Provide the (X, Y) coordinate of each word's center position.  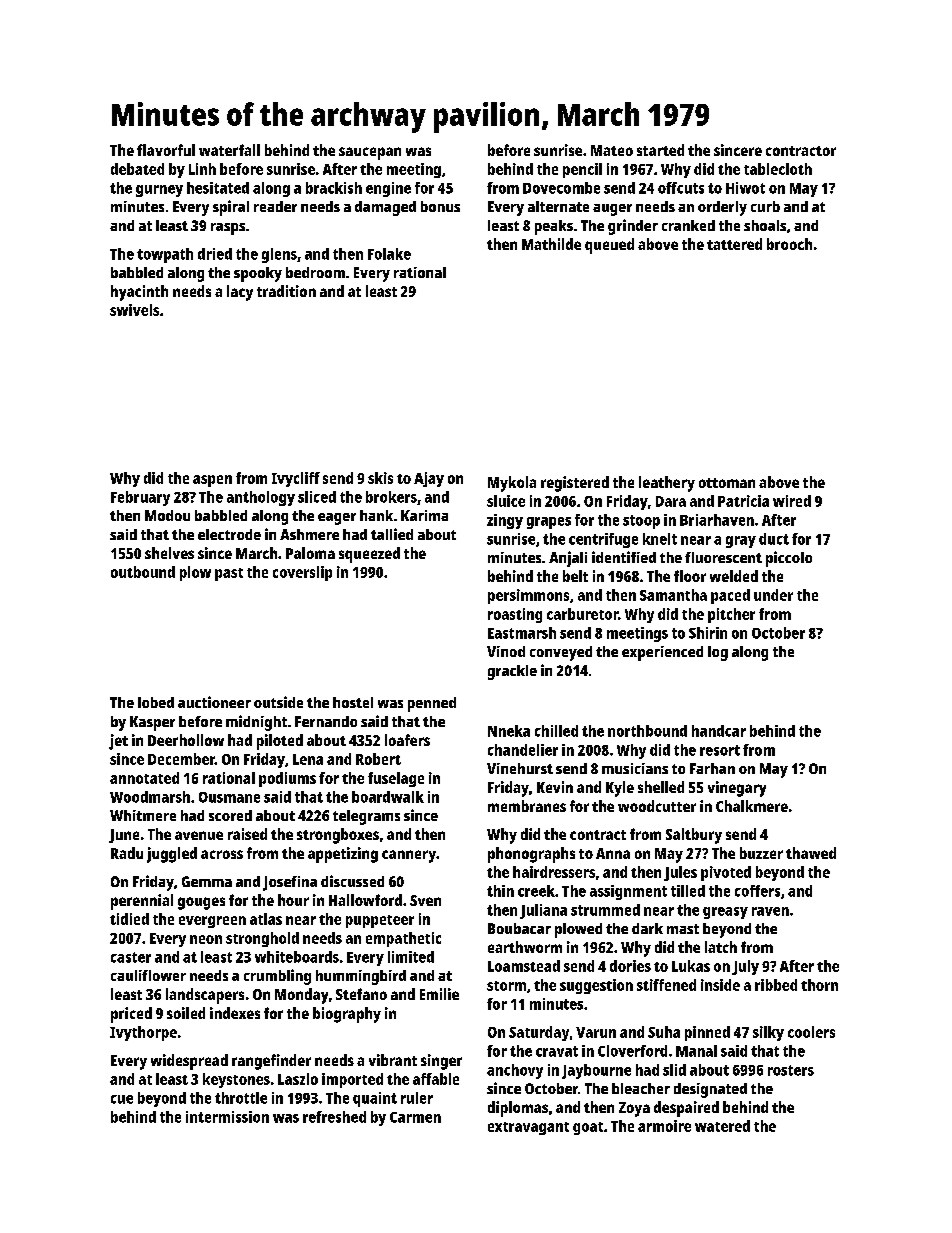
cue (122, 1099)
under (773, 595)
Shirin (708, 633)
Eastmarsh (522, 633)
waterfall (229, 150)
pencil (582, 170)
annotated (144, 778)
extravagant (528, 1128)
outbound (143, 572)
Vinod (506, 651)
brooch (789, 244)
